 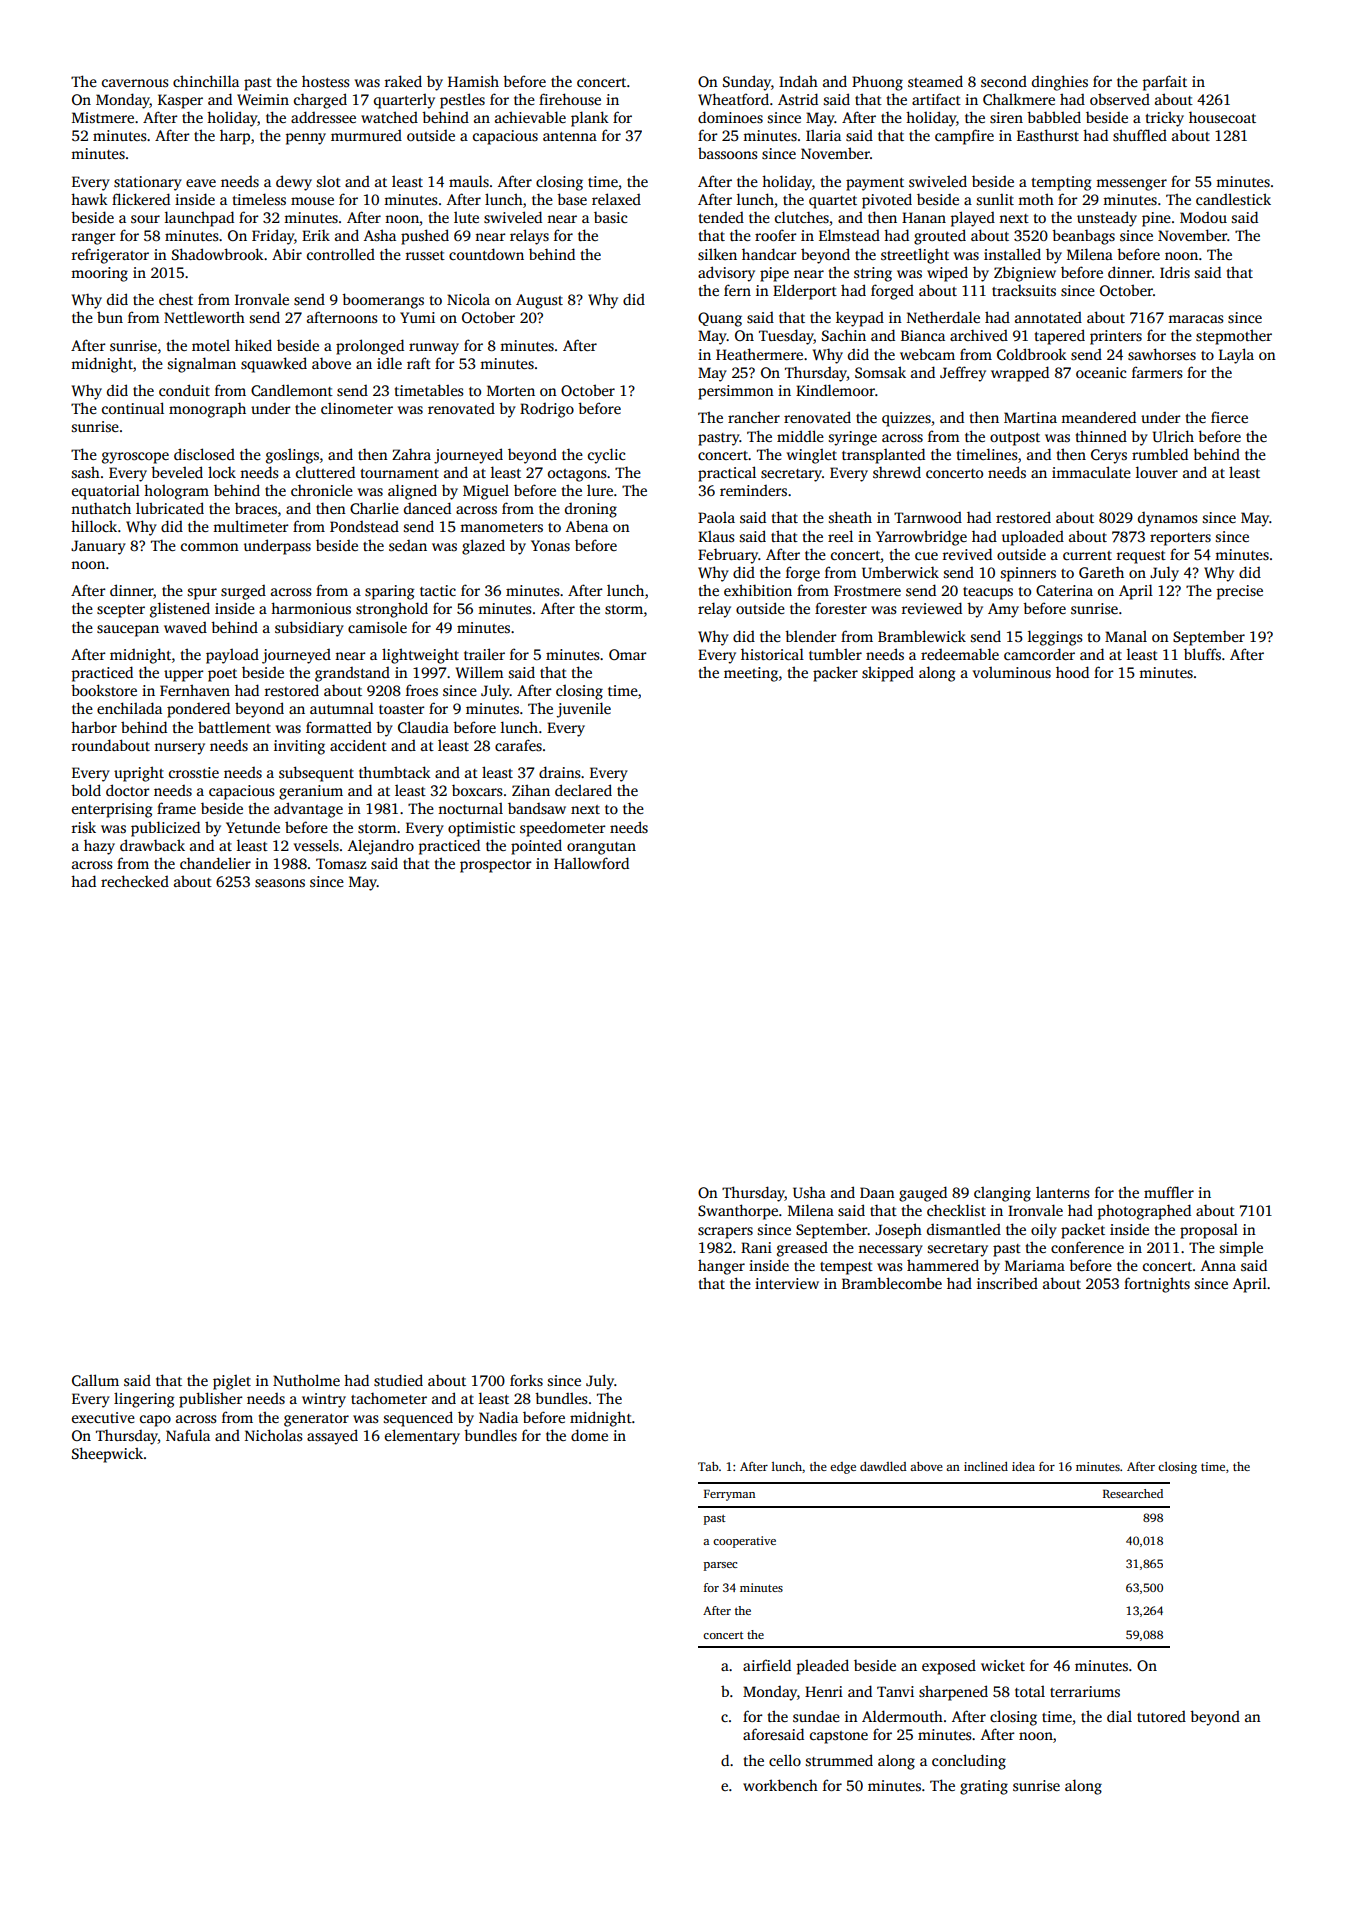 What do you see at coordinates (1087, 1247) in the screenshot?
I see `conference` at bounding box center [1087, 1247].
